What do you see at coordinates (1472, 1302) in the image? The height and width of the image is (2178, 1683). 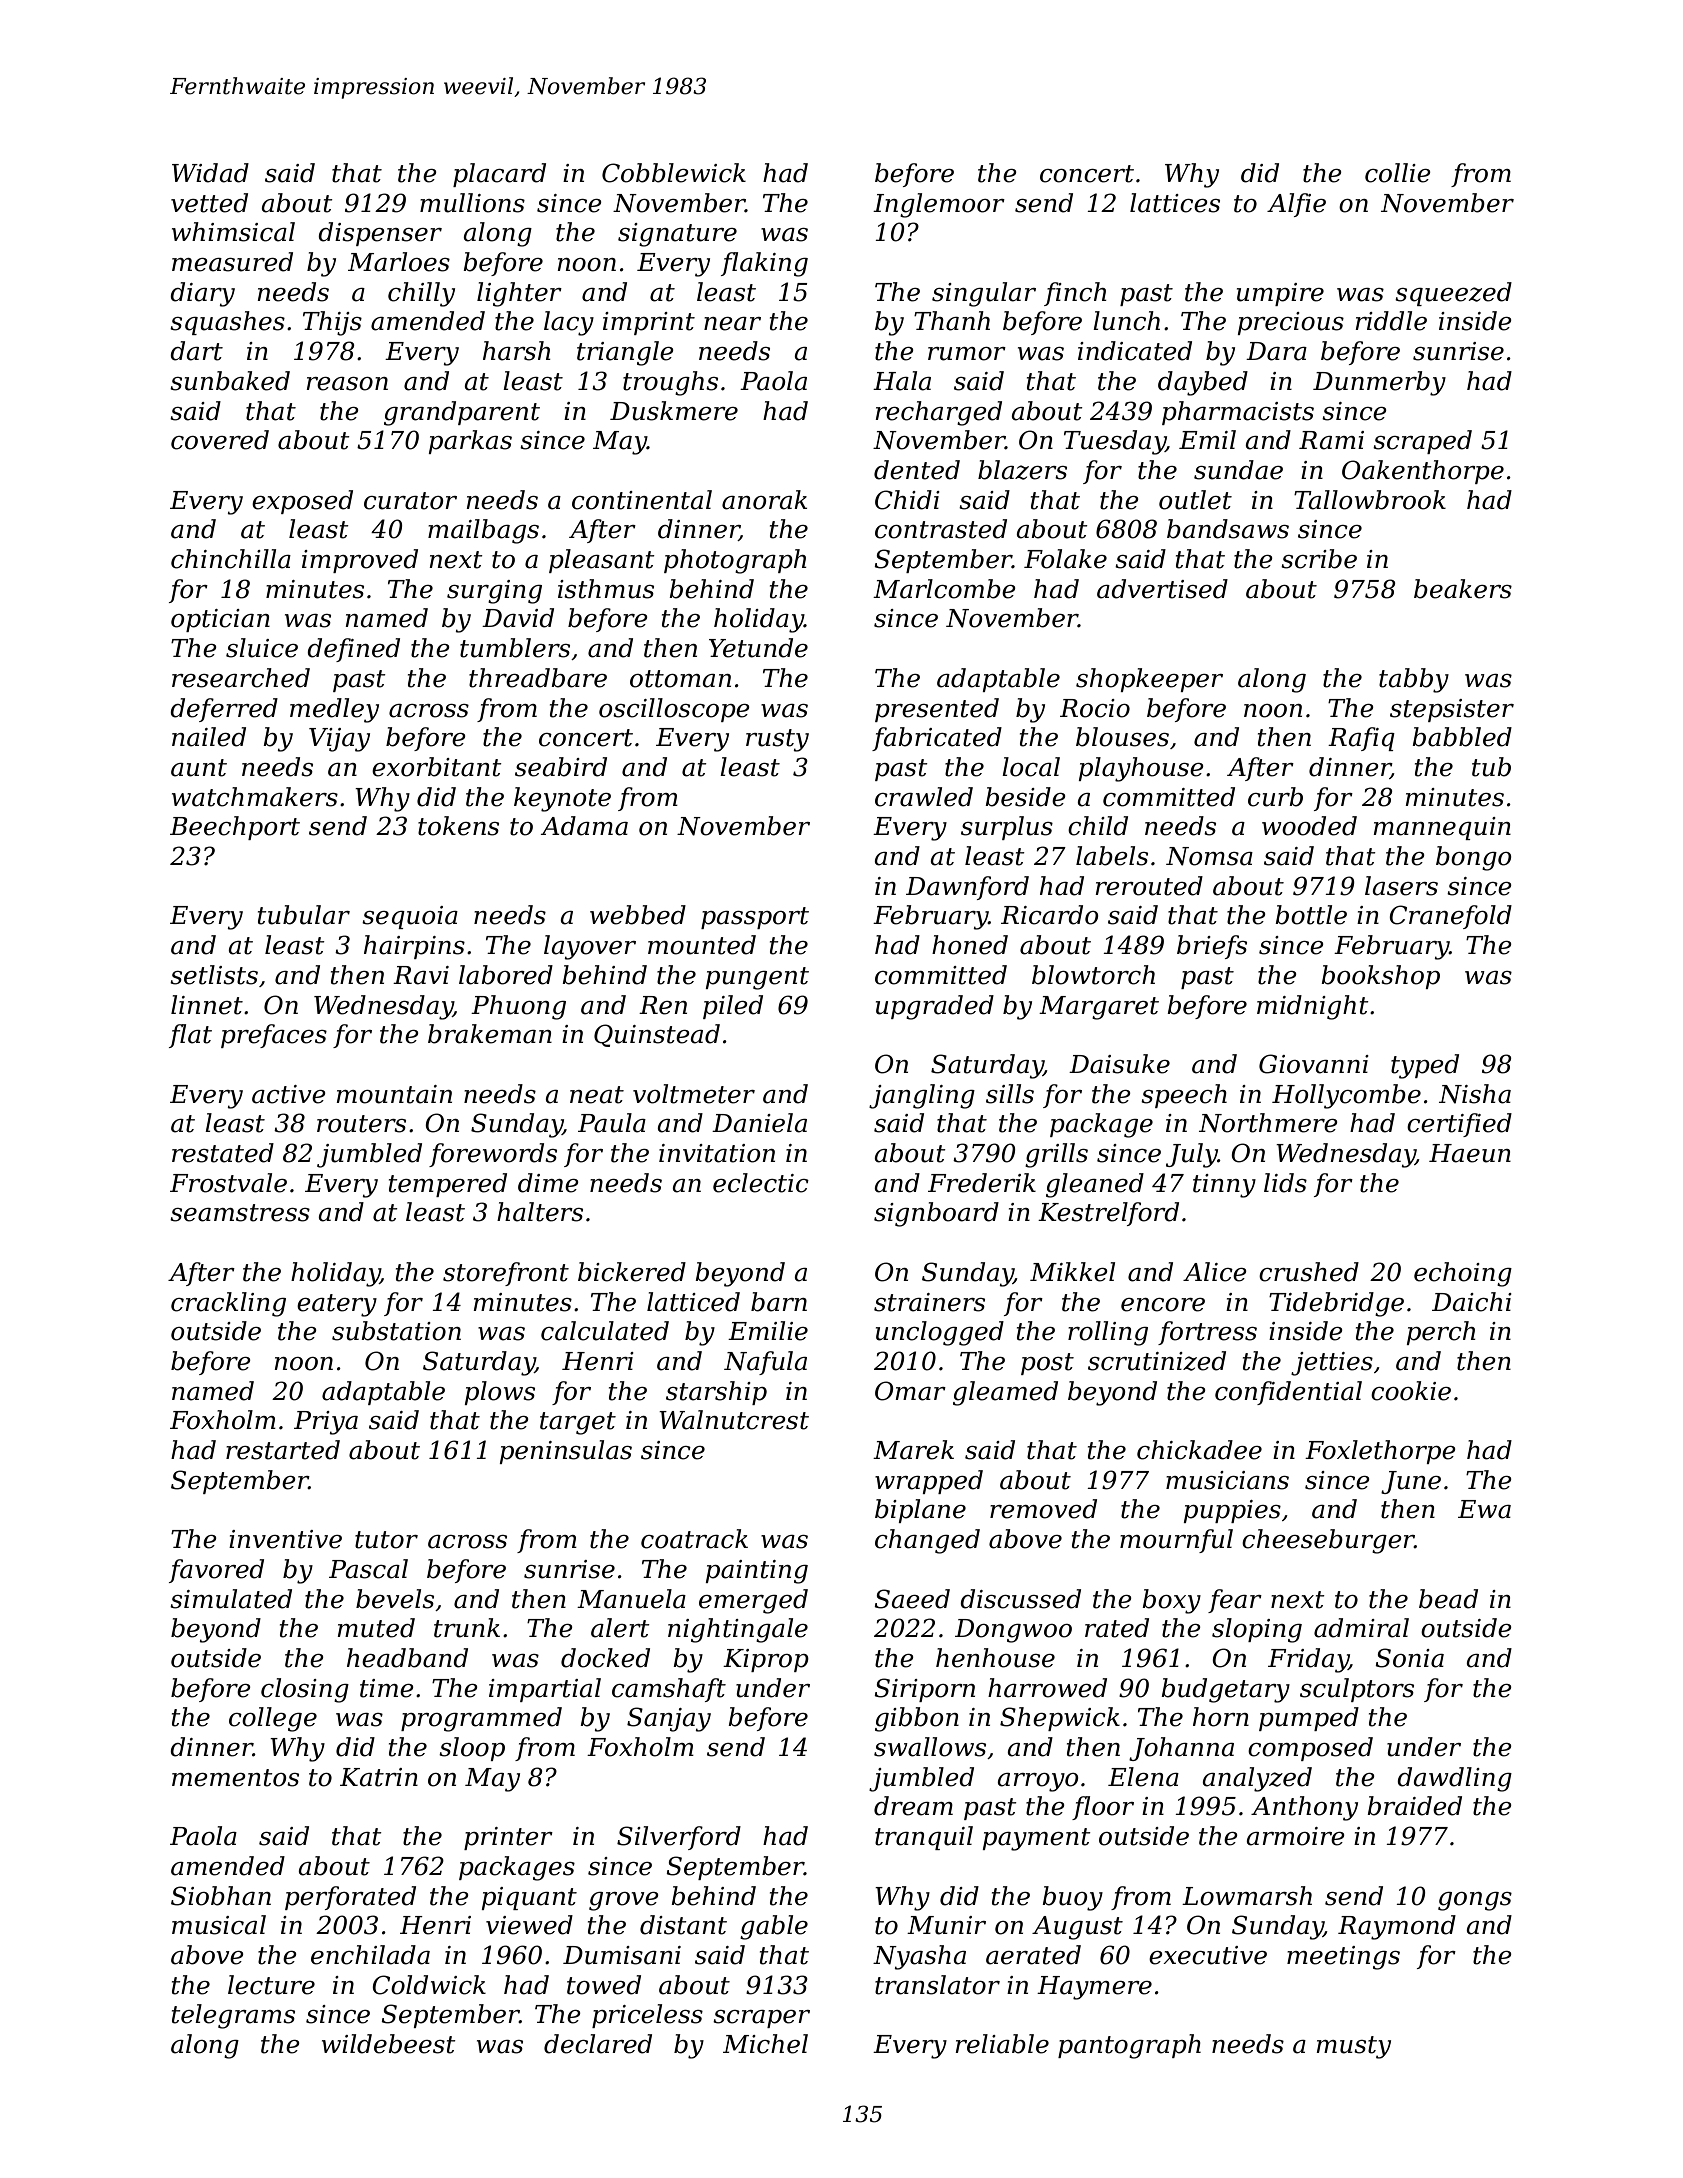 I see `Daichi` at bounding box center [1472, 1302].
